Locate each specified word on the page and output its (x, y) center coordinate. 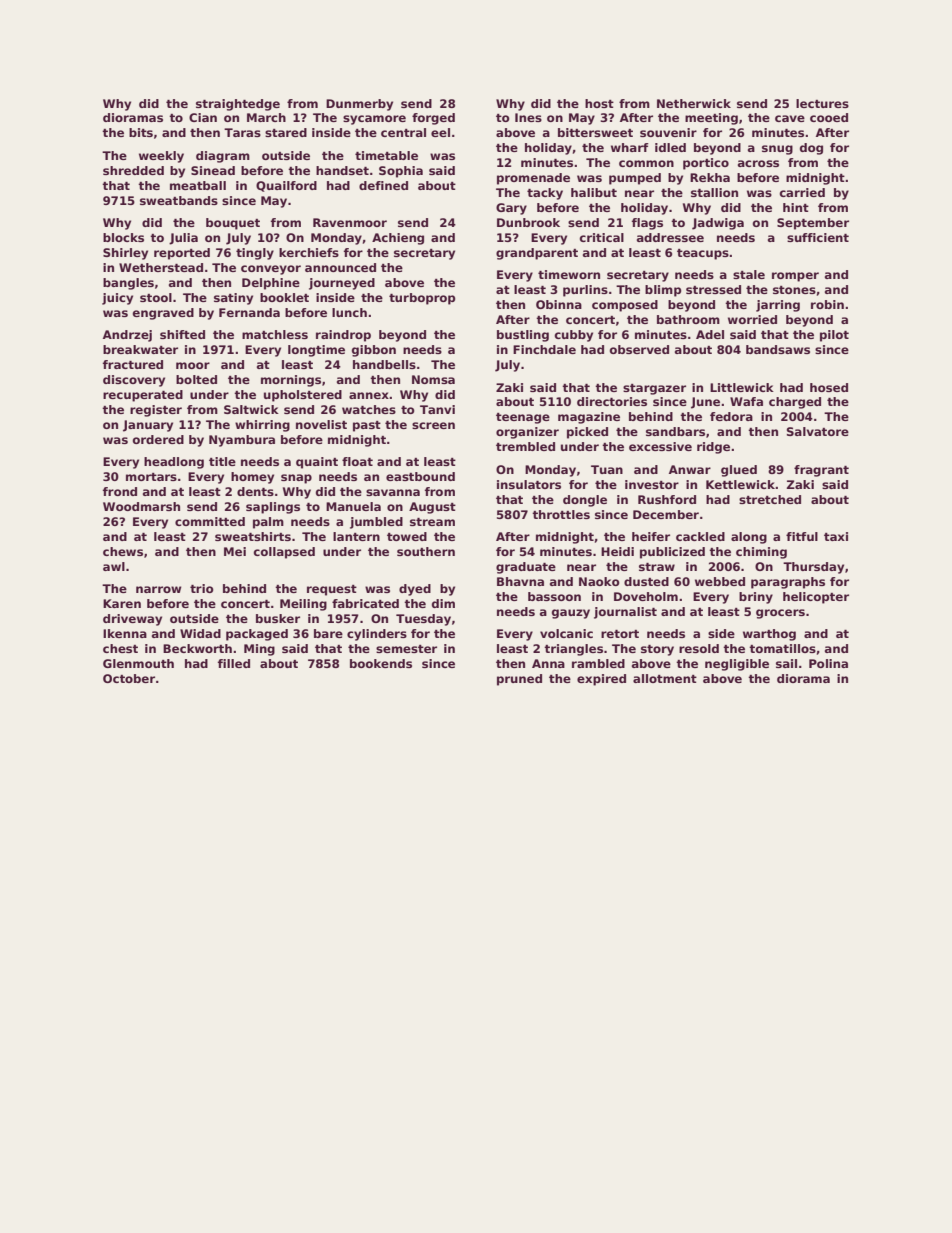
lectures (822, 103)
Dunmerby (359, 105)
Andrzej (127, 336)
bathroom (688, 319)
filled (234, 663)
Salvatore (818, 431)
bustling (523, 336)
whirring (262, 426)
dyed (415, 590)
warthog (769, 635)
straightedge (238, 105)
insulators (529, 484)
